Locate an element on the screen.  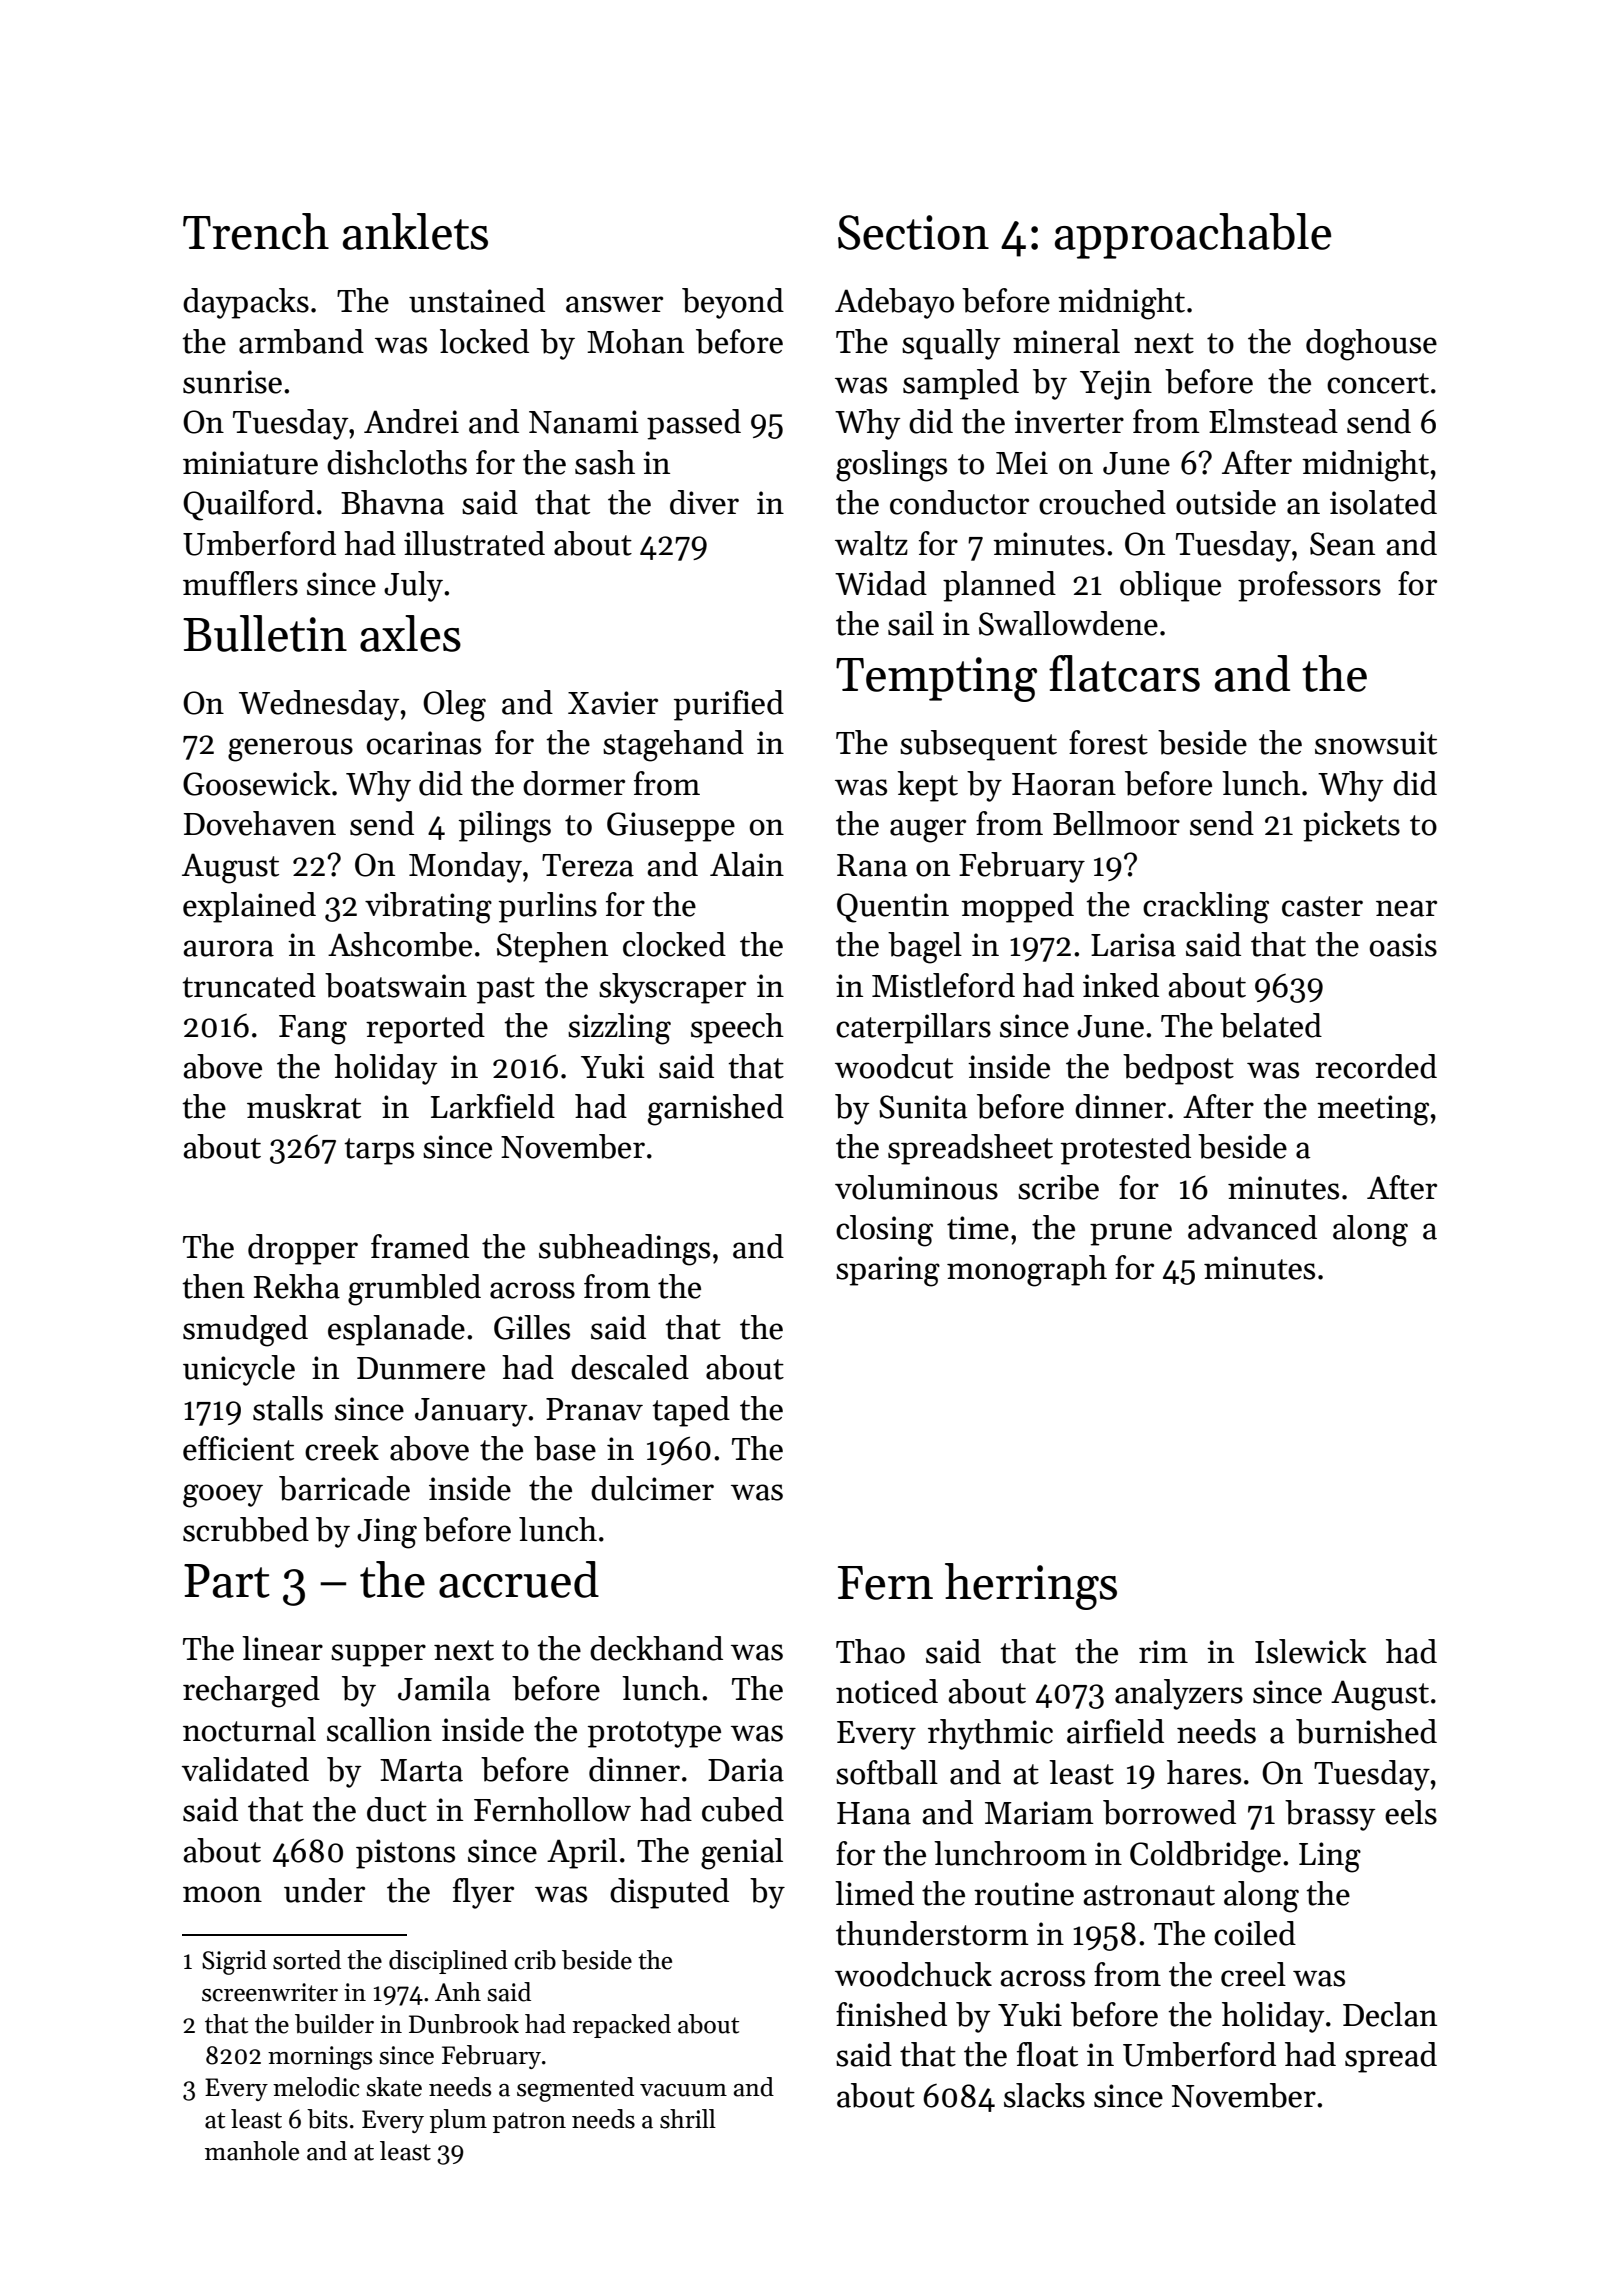
brassy is located at coordinates (1330, 1815).
